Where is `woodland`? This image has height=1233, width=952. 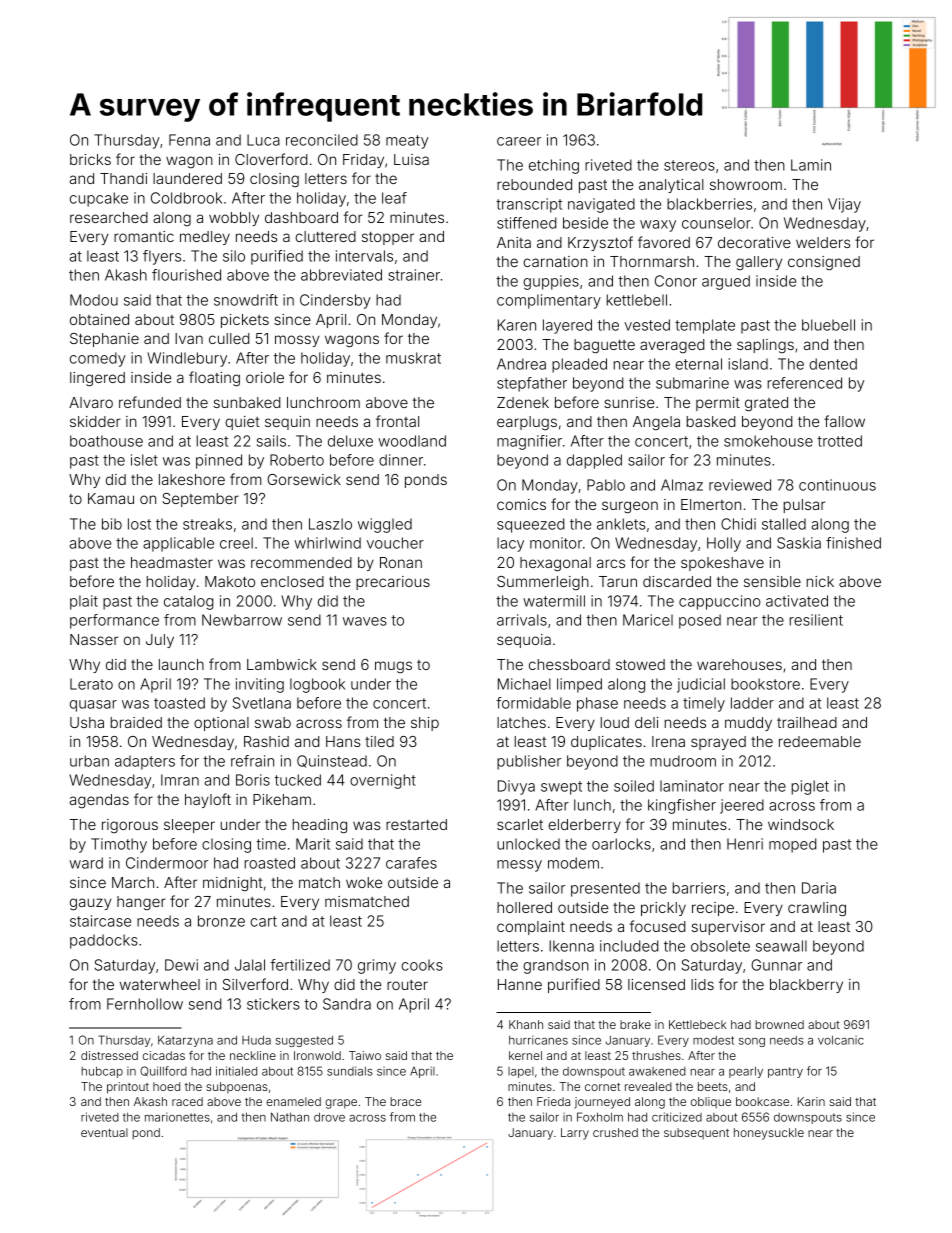 woodland is located at coordinates (412, 441).
